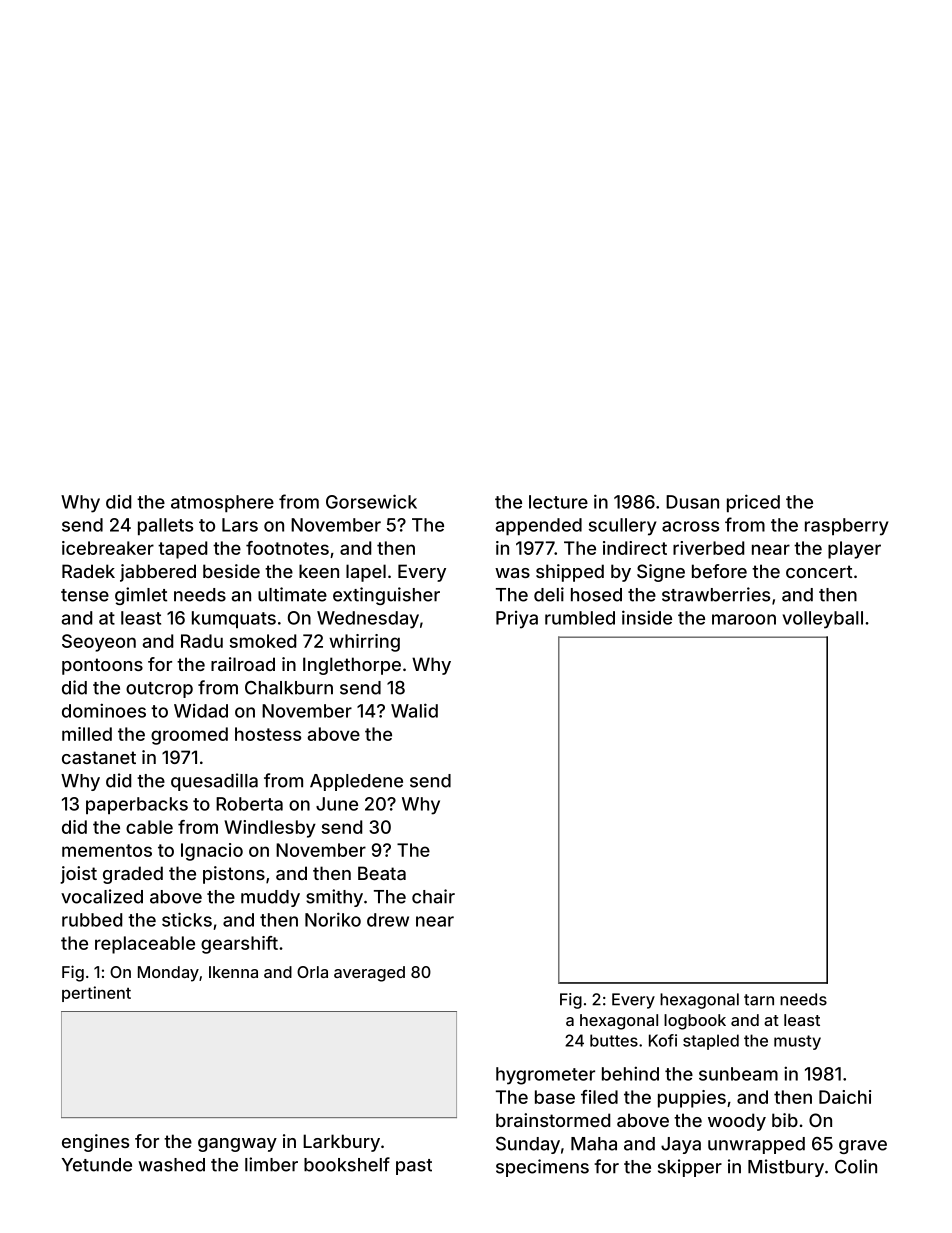  Describe the element at coordinates (371, 501) in the screenshot. I see `Gorsewick` at that location.
